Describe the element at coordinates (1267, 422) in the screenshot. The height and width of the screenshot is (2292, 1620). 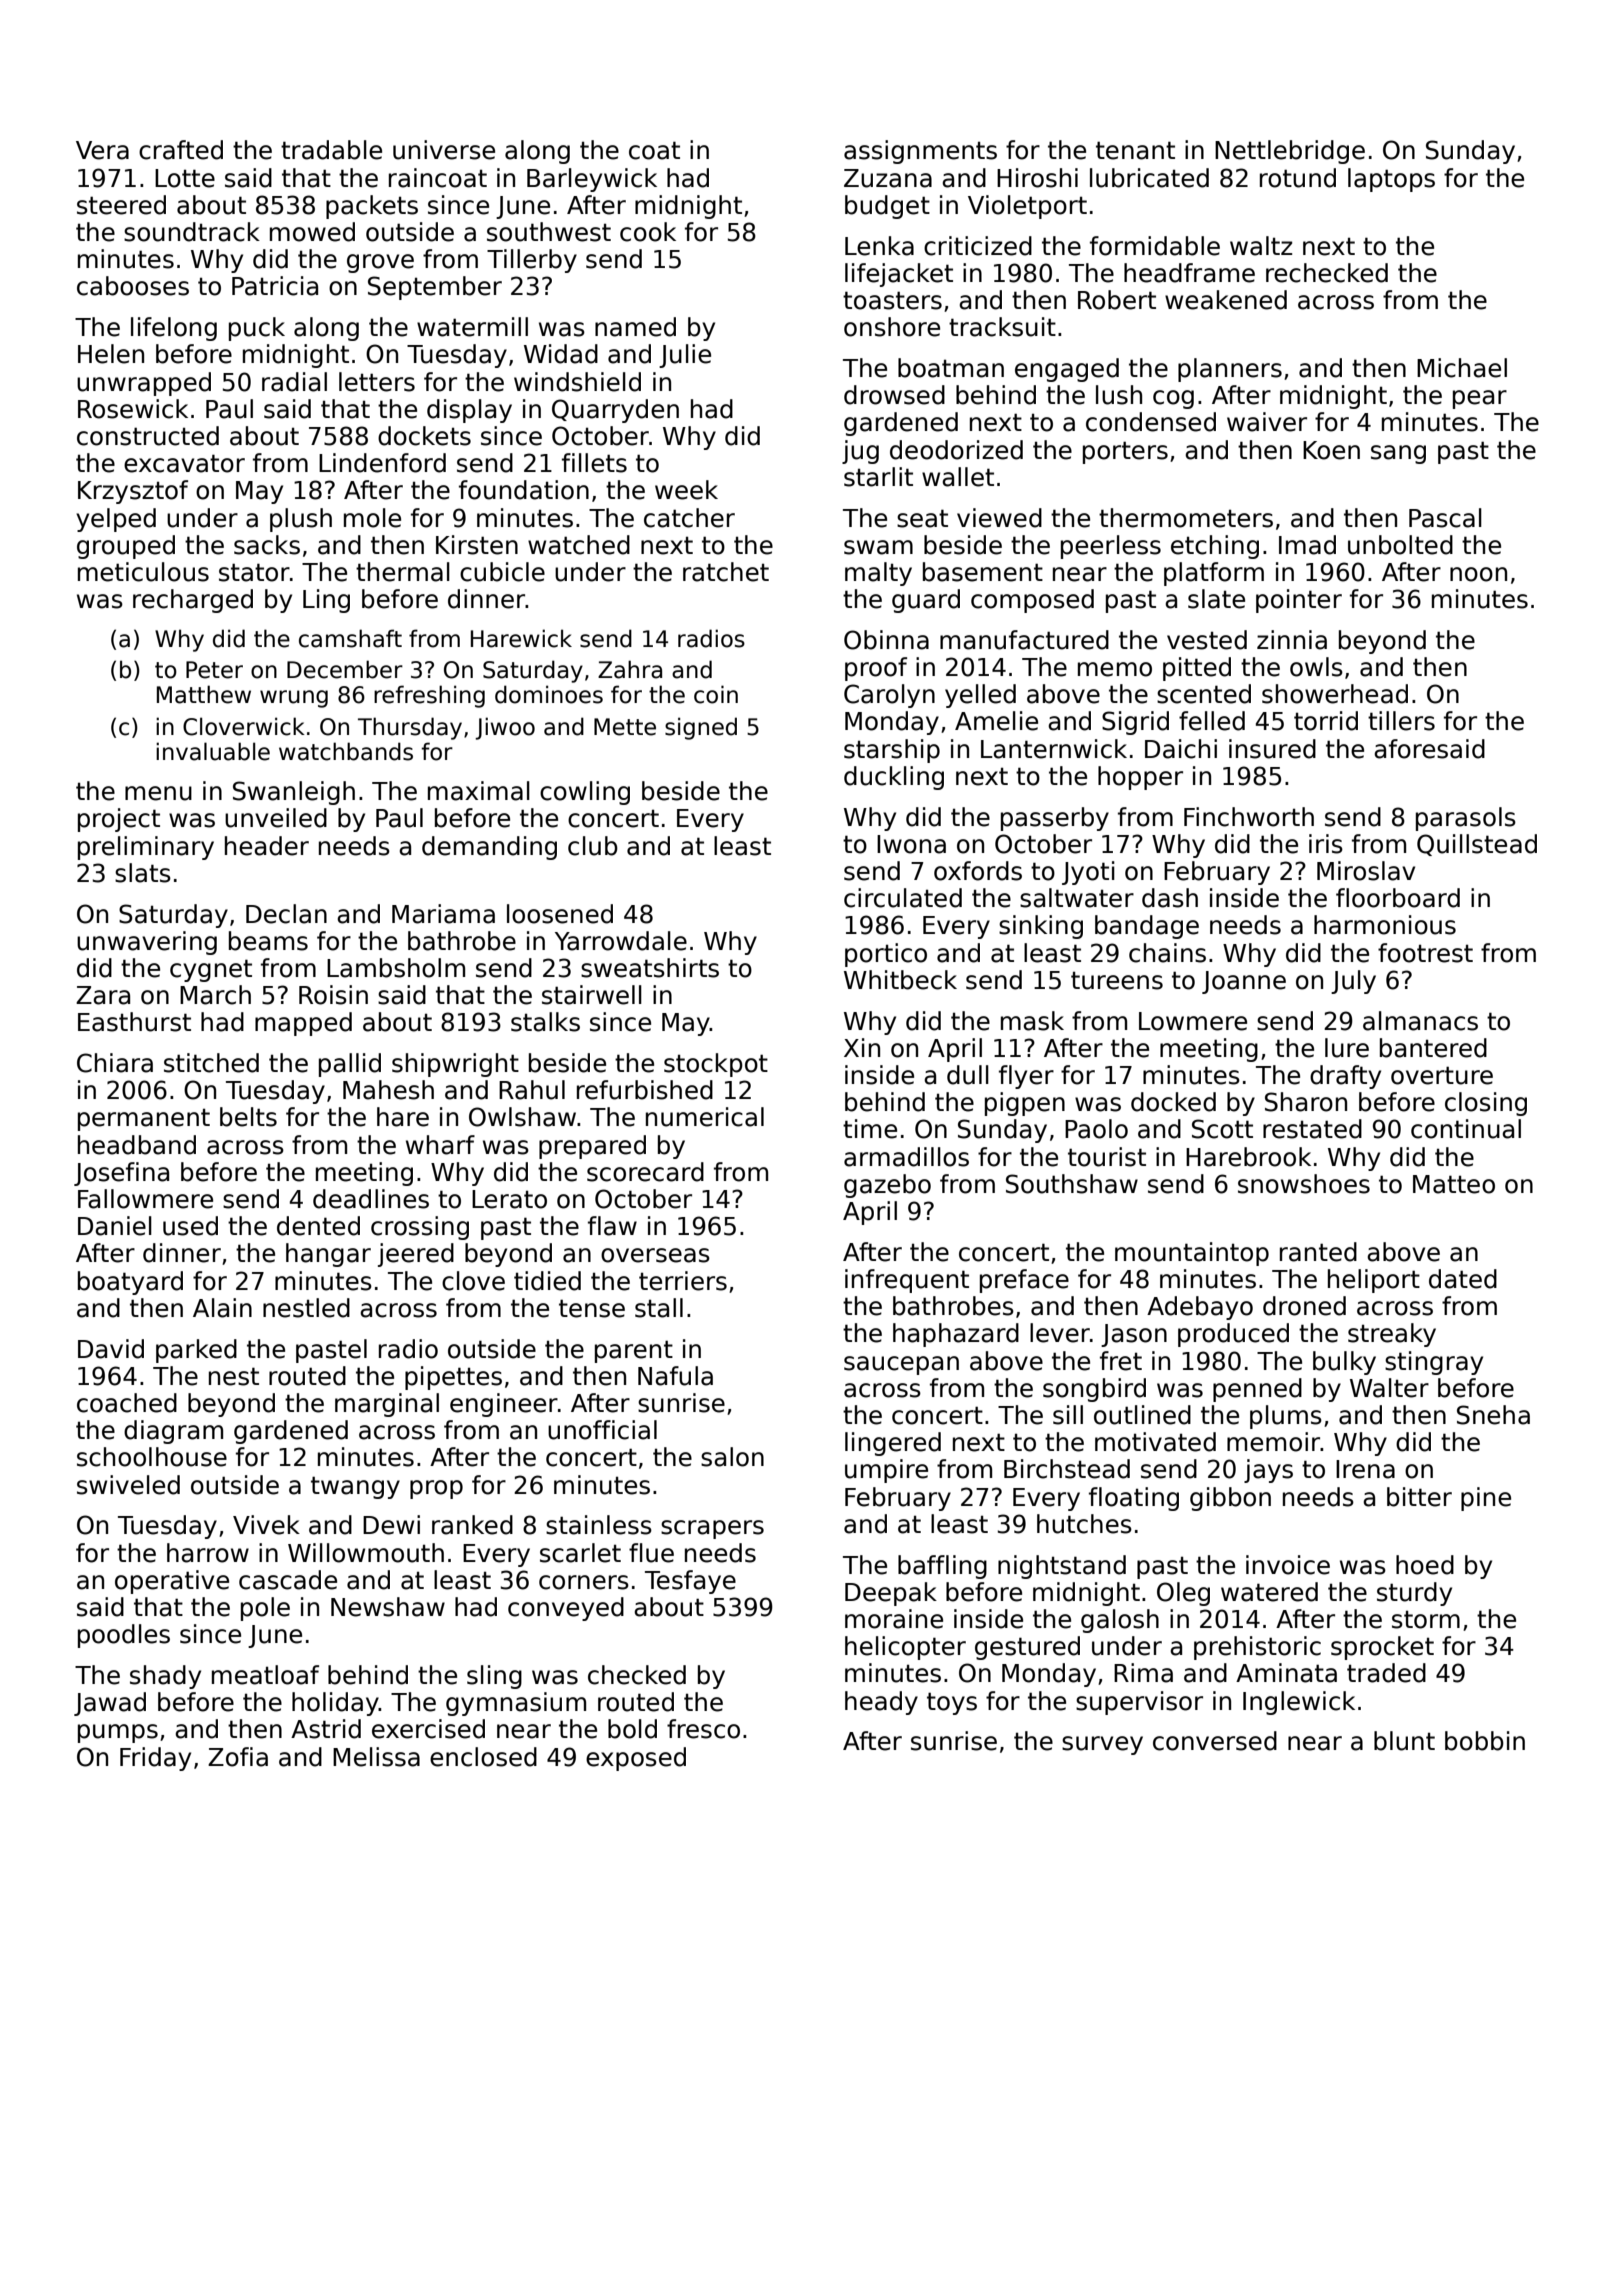
I see `waiver` at that location.
